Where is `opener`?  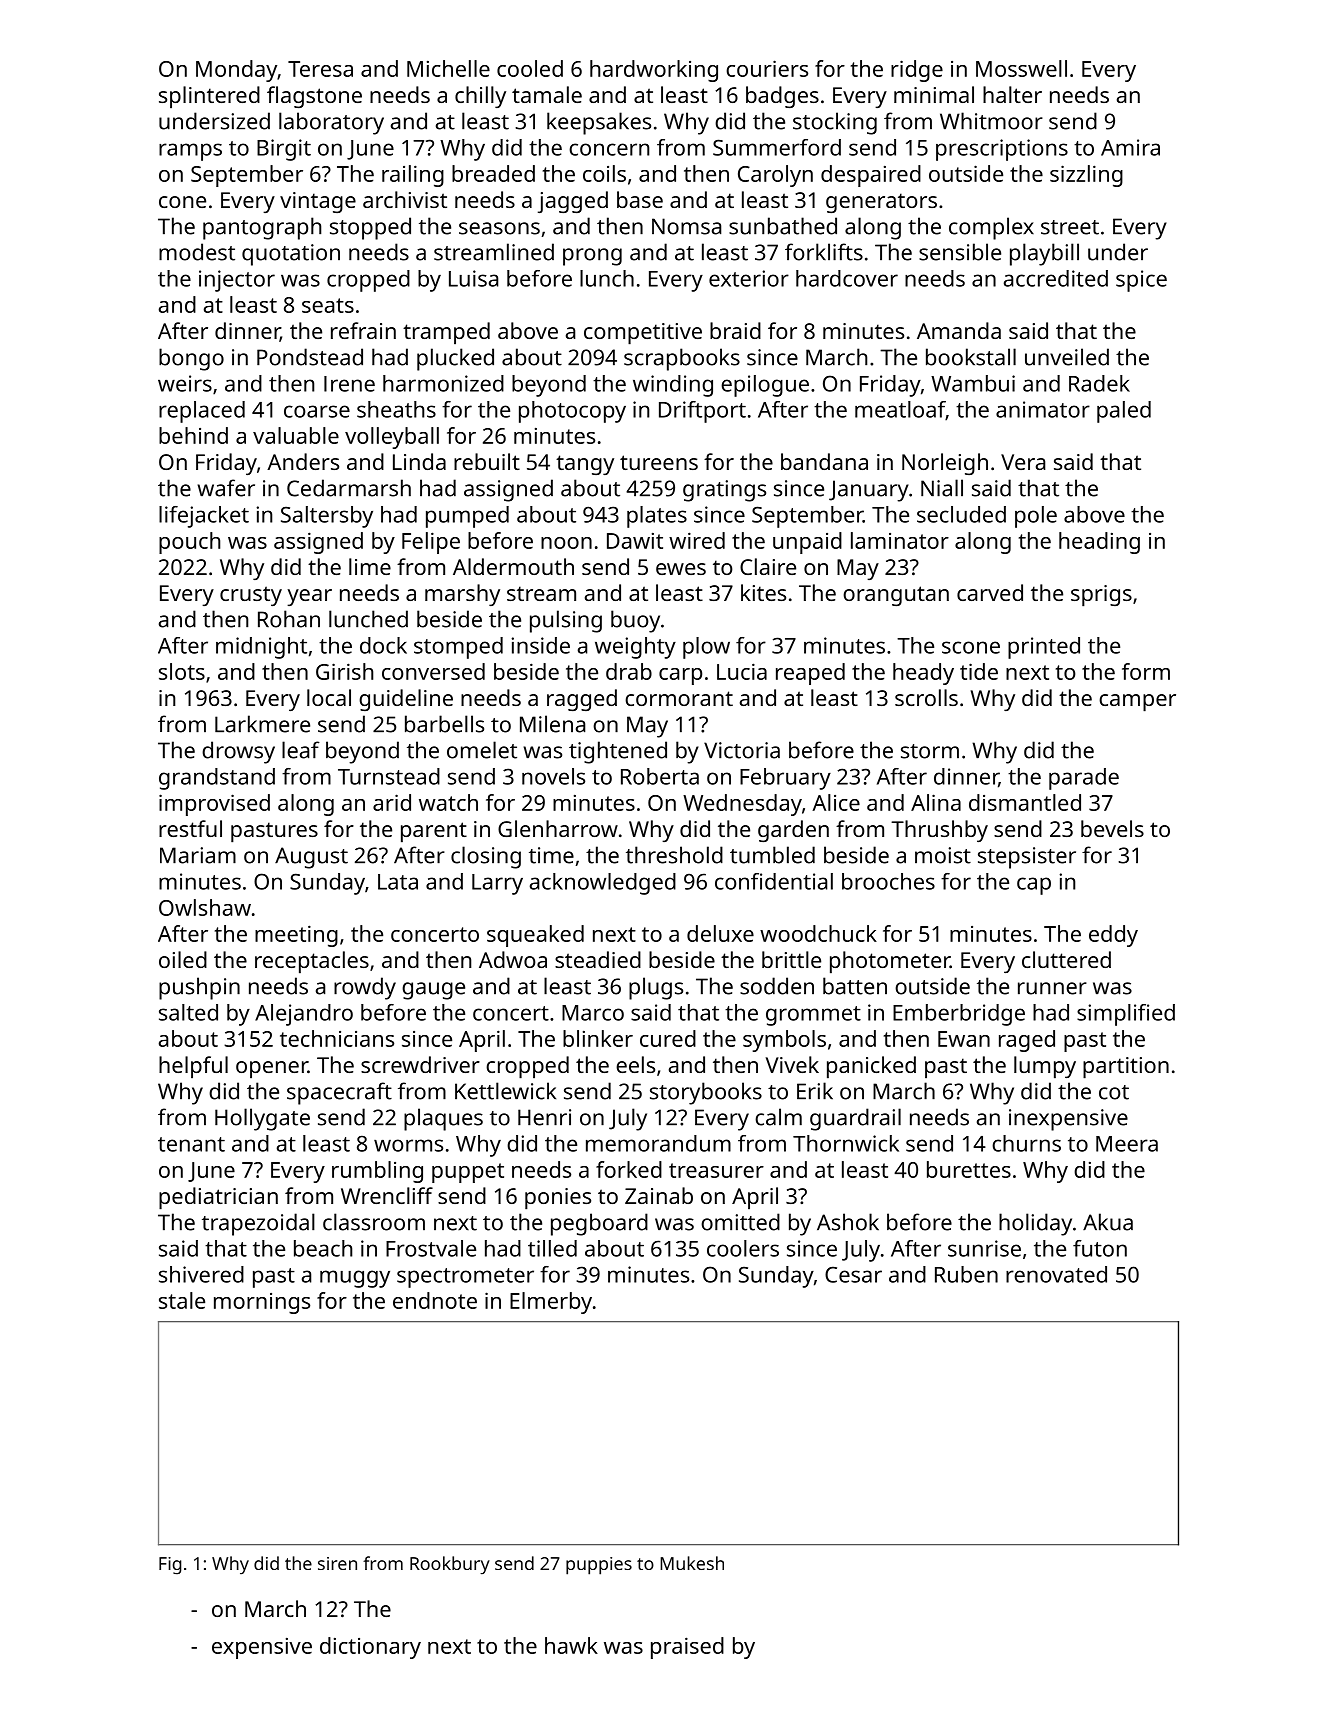 opener is located at coordinates (272, 1070).
